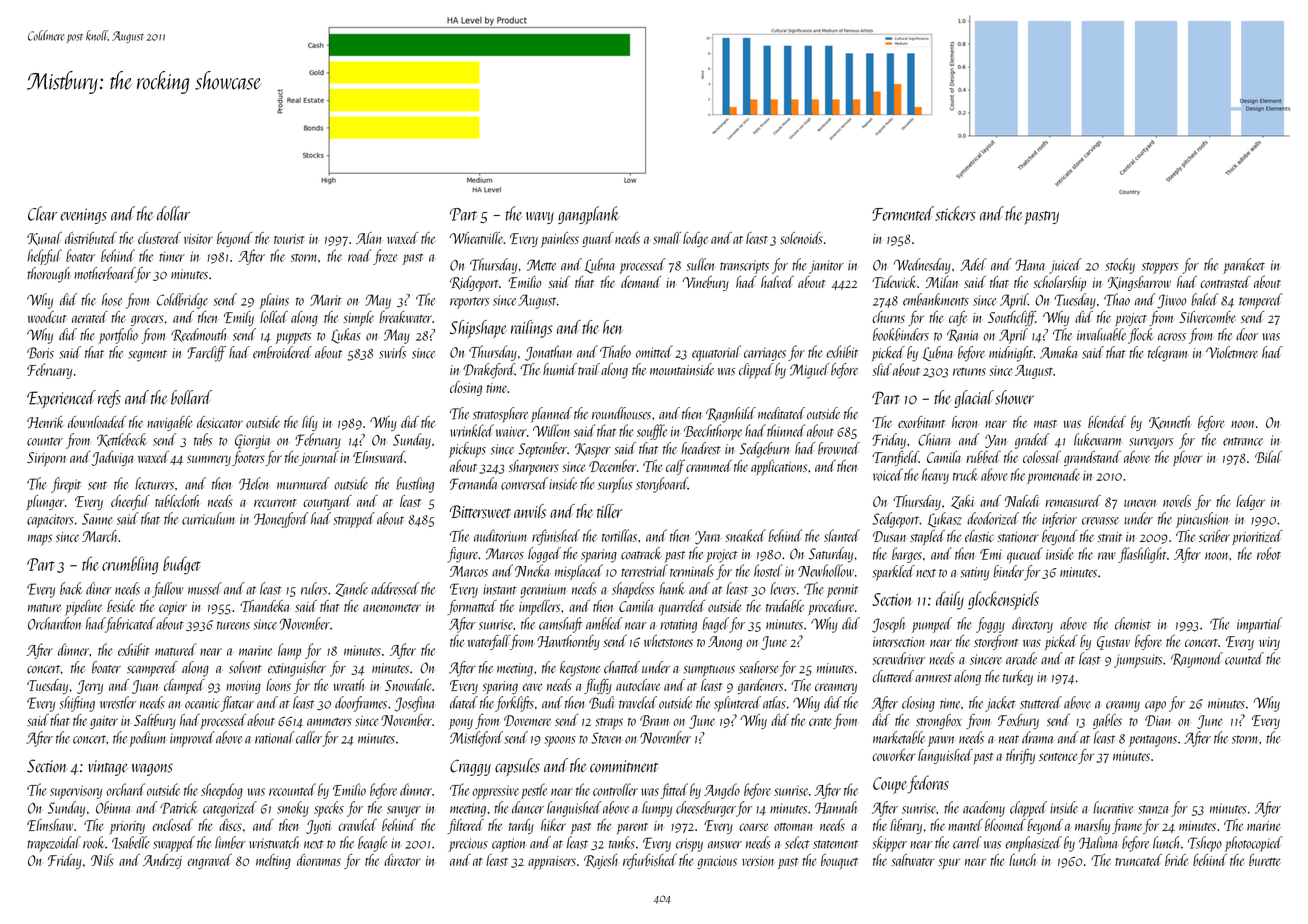 Image resolution: width=1308 pixels, height=924 pixels. Describe the element at coordinates (1153, 809) in the image. I see `stanza` at that location.
